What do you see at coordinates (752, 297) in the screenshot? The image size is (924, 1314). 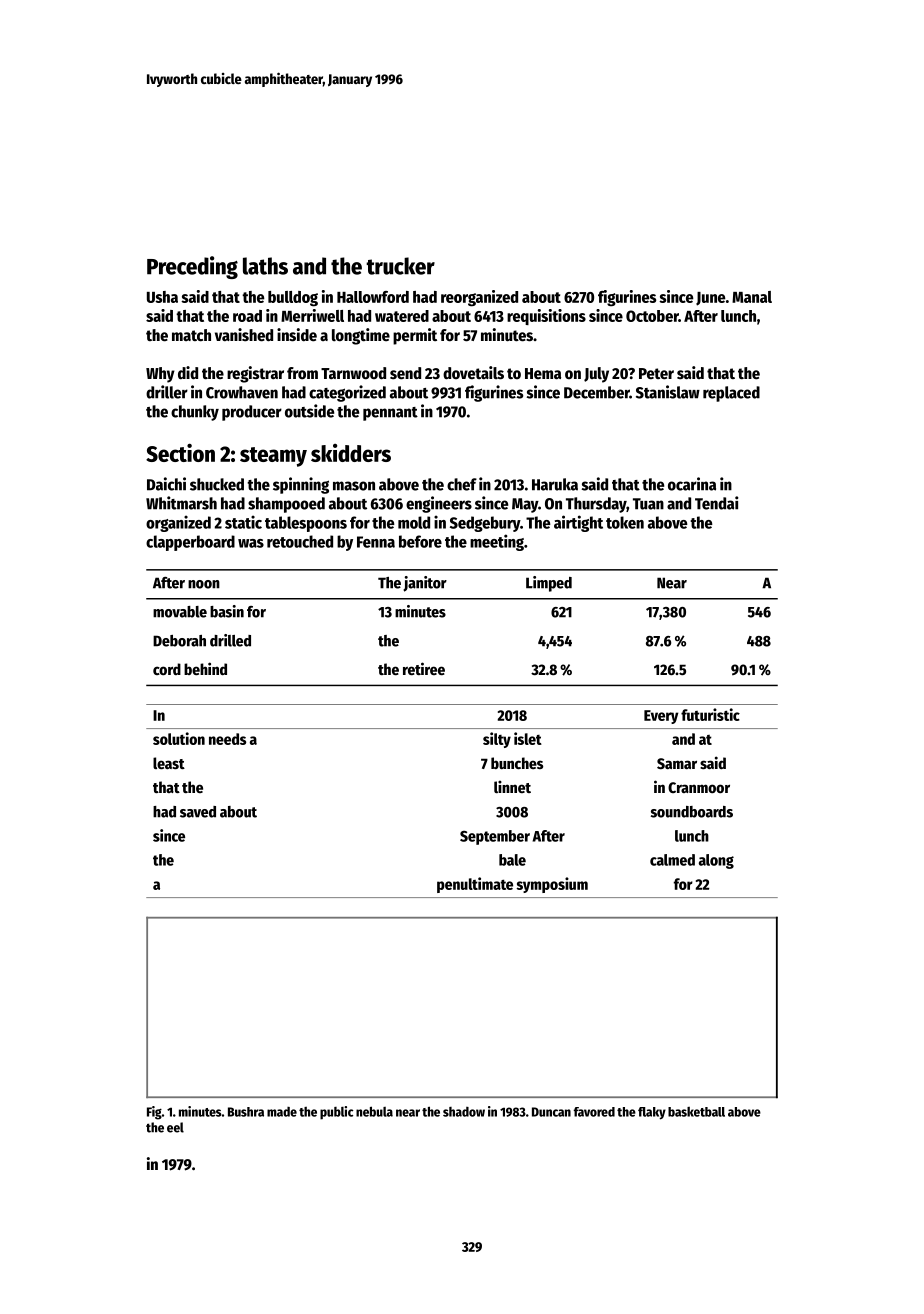 I see `Manal` at bounding box center [752, 297].
